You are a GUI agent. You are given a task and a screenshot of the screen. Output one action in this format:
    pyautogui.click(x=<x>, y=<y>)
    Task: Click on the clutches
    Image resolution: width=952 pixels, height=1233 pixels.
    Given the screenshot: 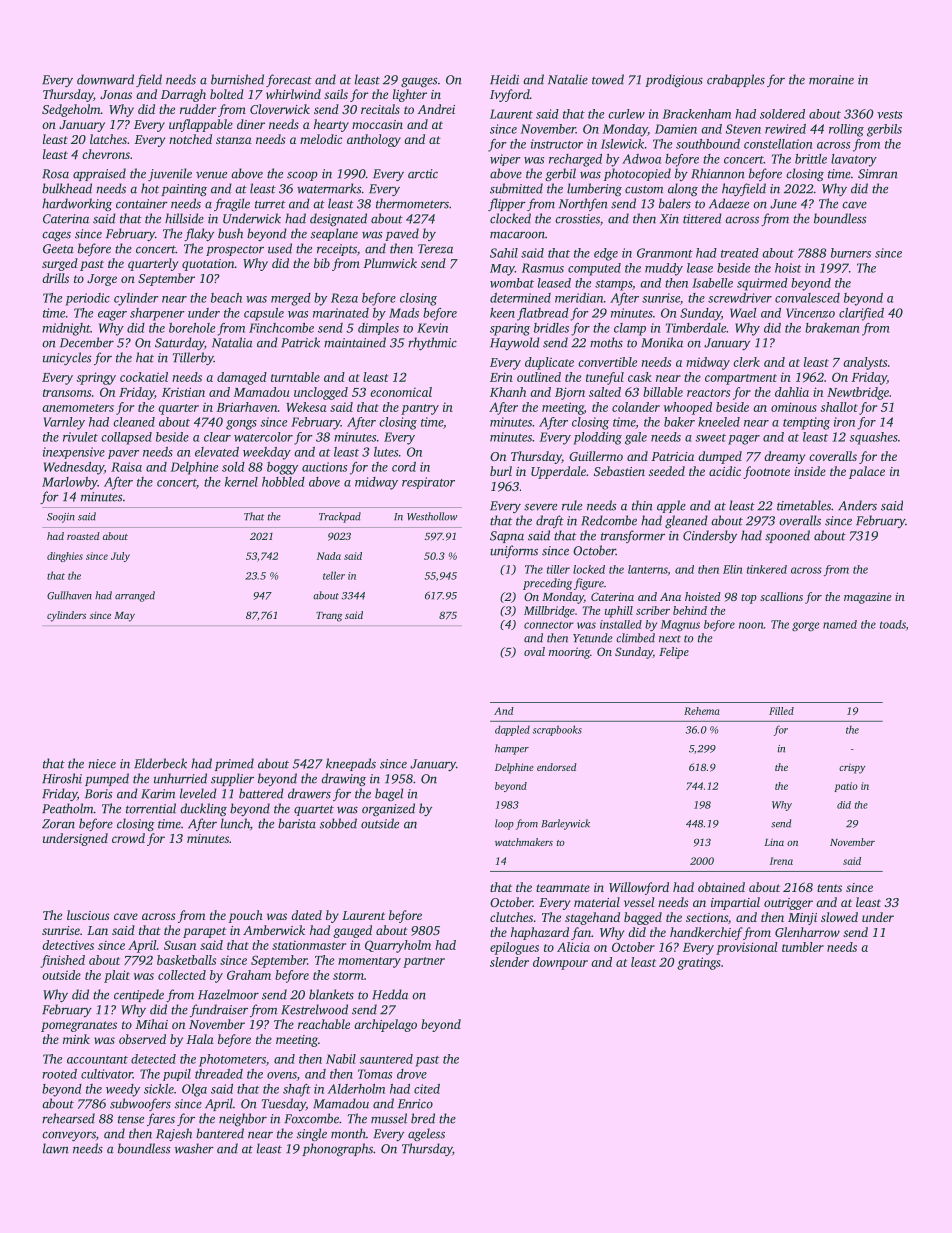 What is the action you would take?
    pyautogui.click(x=511, y=917)
